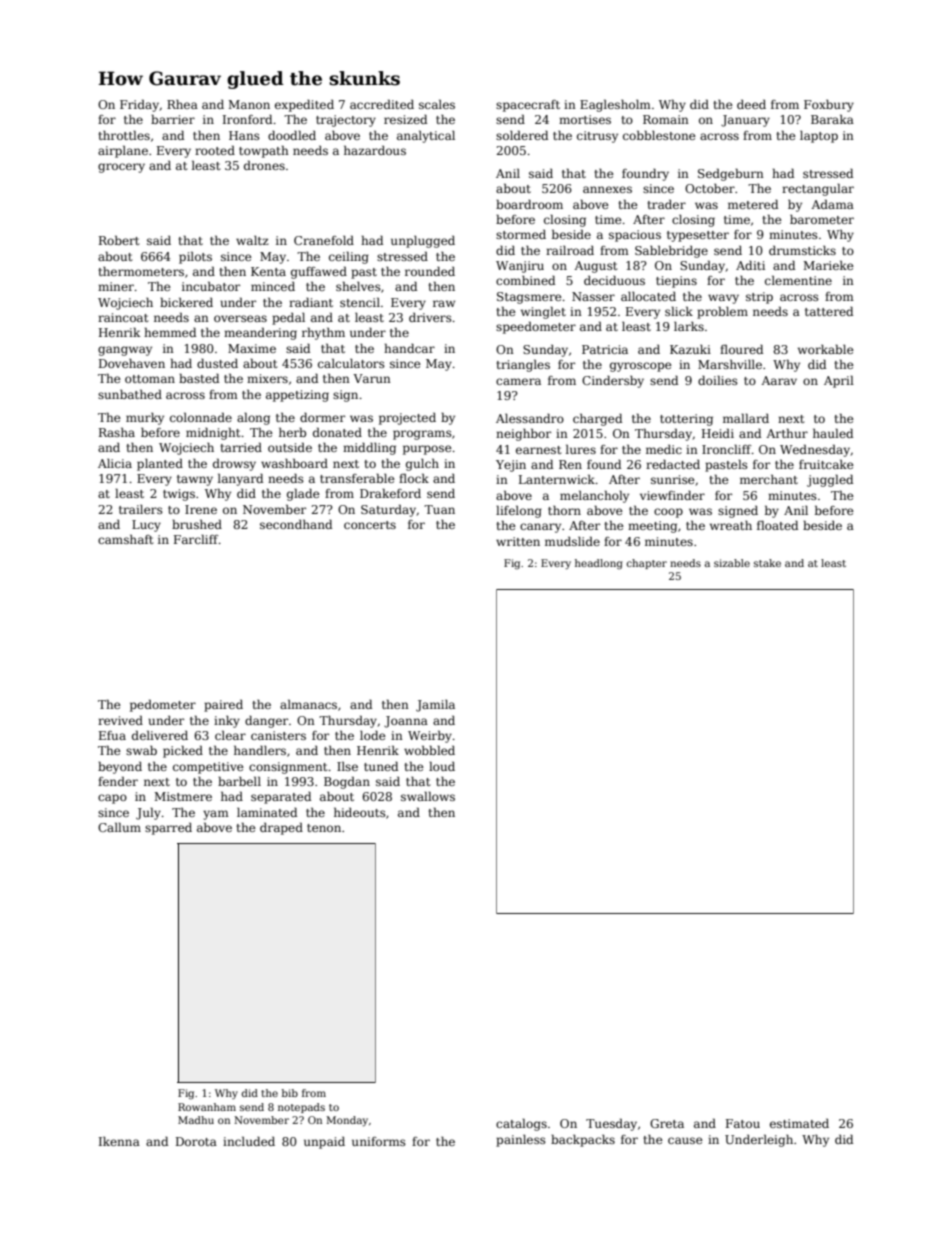 The image size is (952, 1233). I want to click on pedometer, so click(163, 705).
